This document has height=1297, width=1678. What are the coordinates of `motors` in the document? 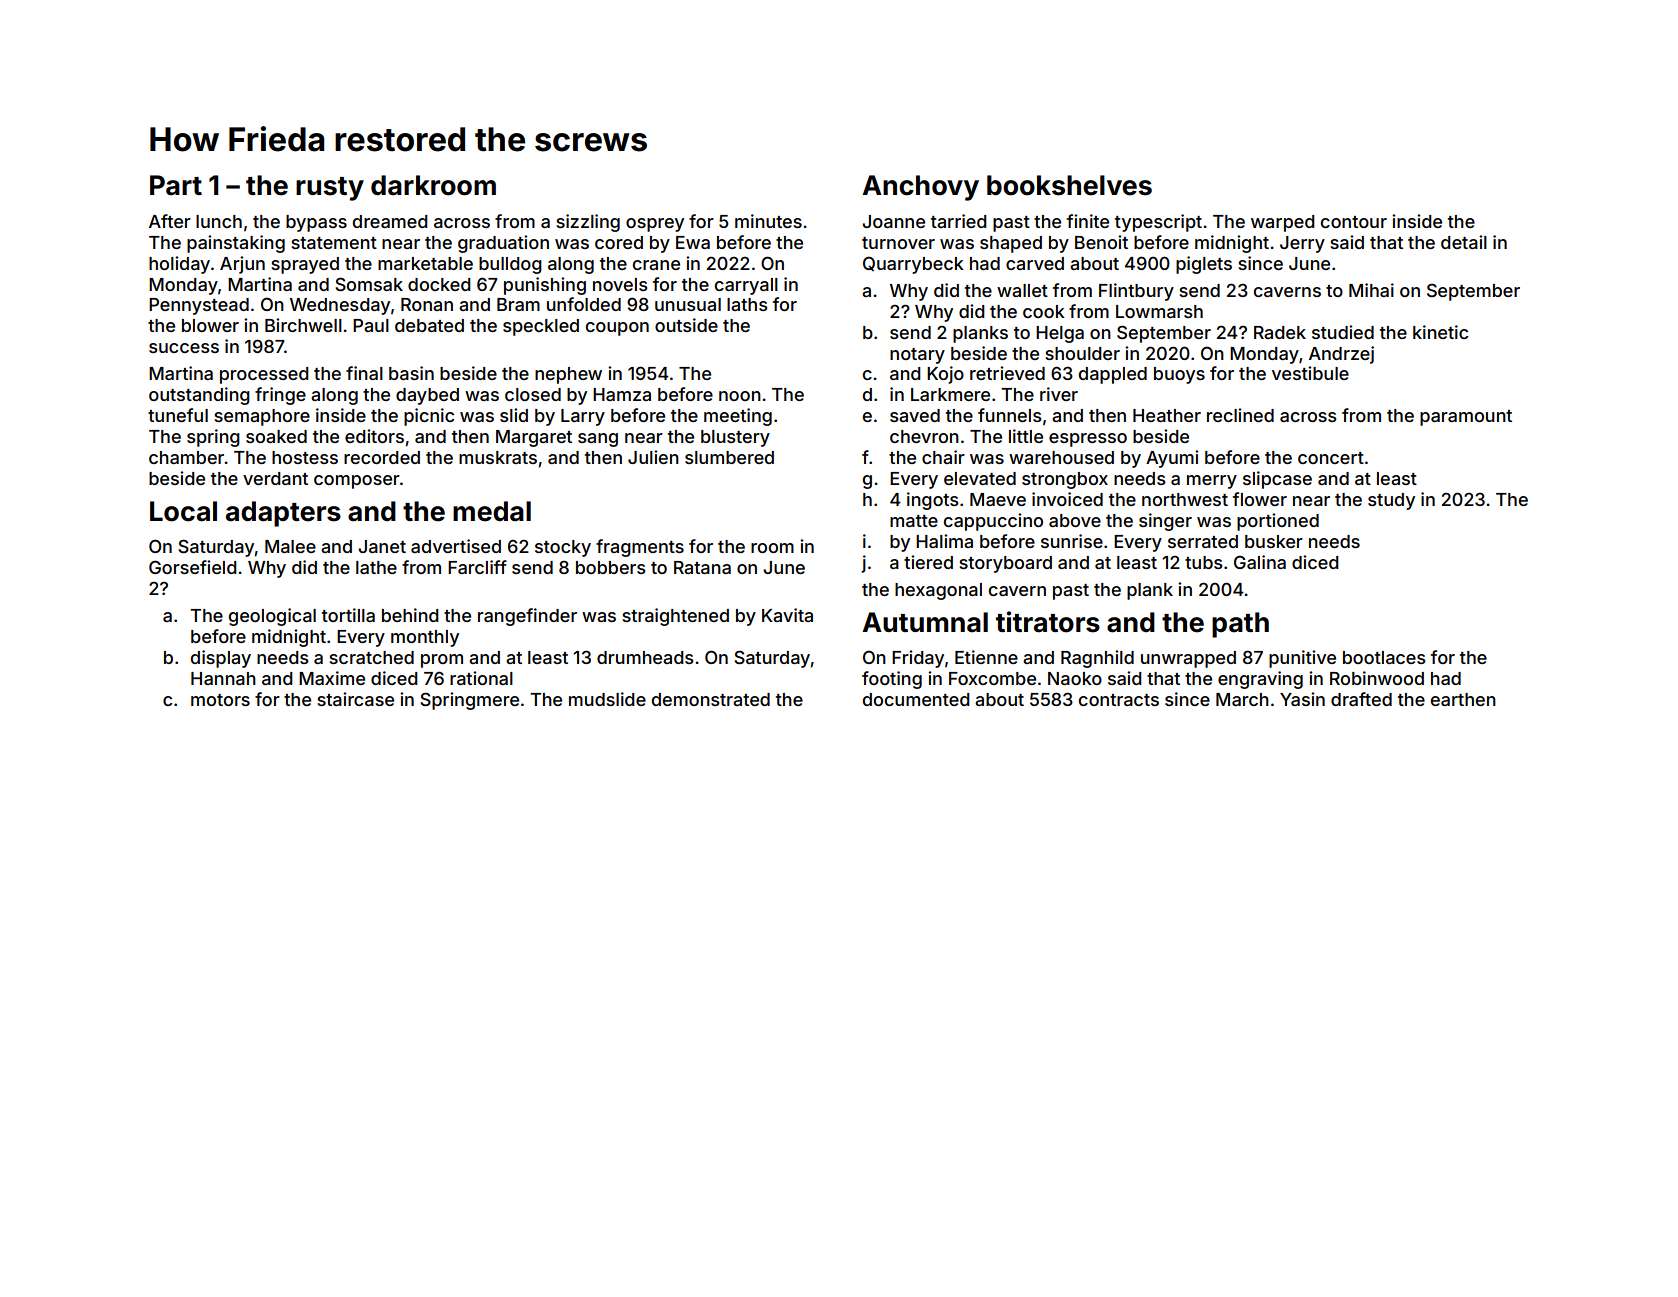 It's located at (220, 700).
